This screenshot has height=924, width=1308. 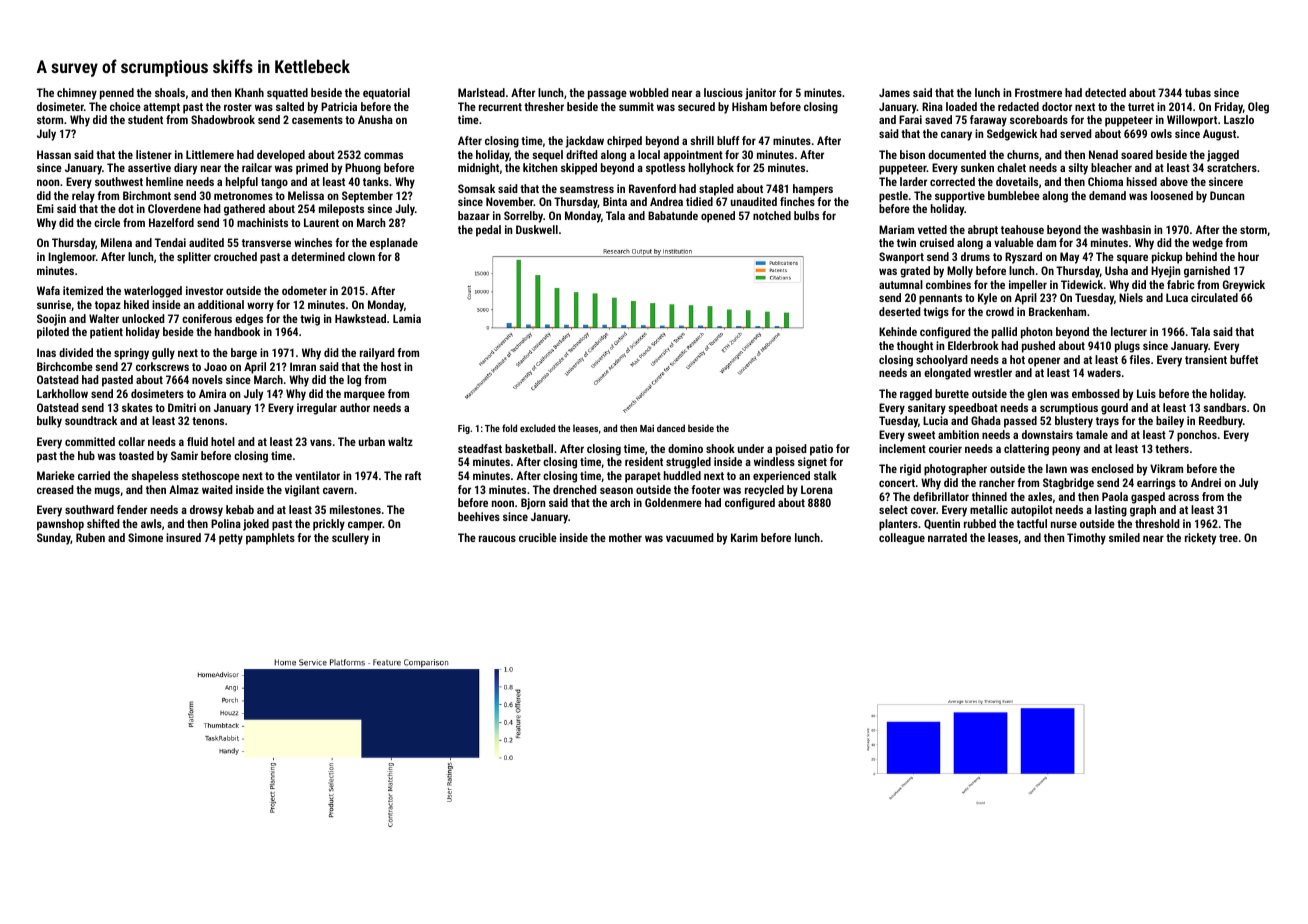 I want to click on Duskwell, so click(x=537, y=229).
